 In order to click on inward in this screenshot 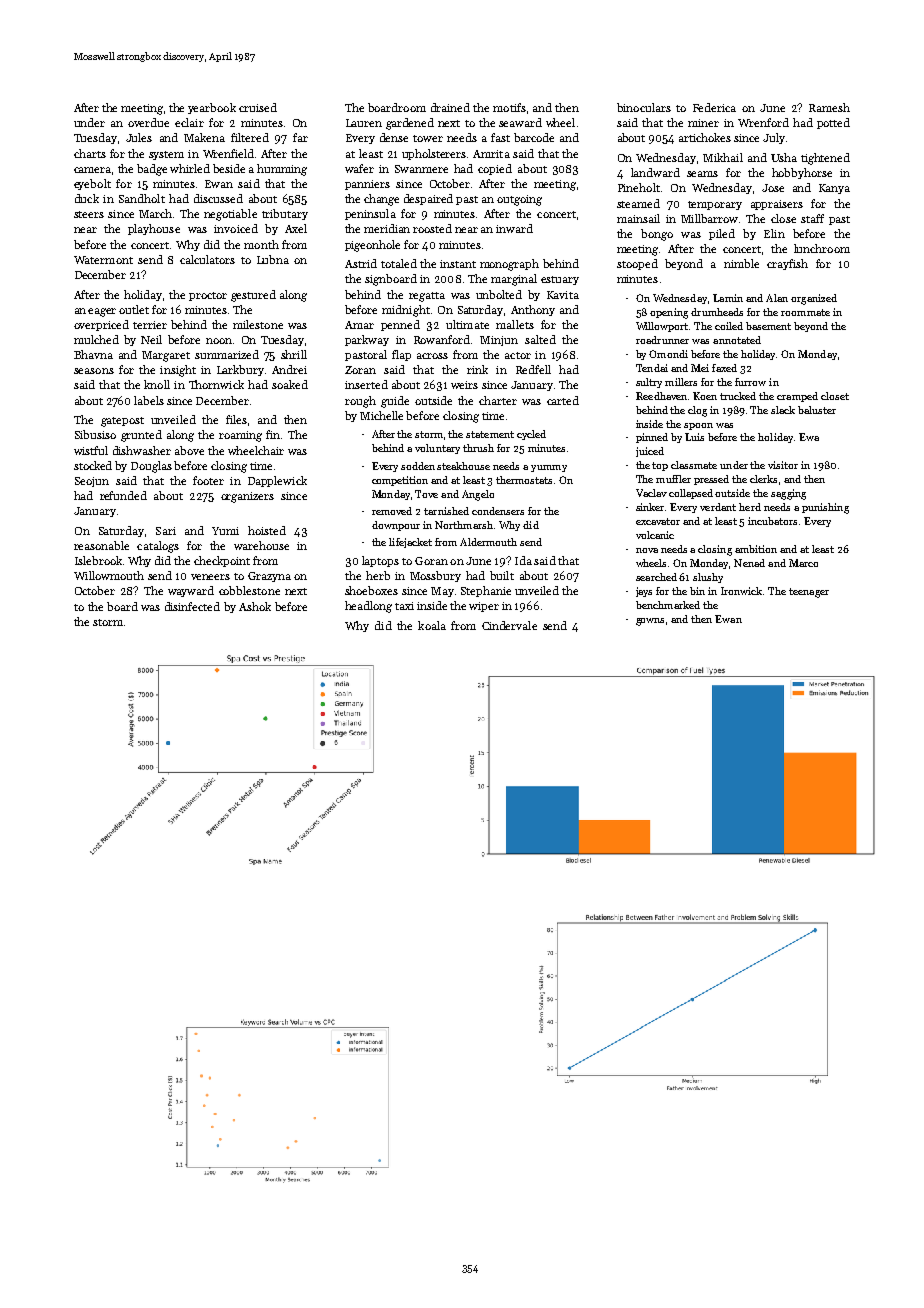, I will do `click(514, 228)`.
